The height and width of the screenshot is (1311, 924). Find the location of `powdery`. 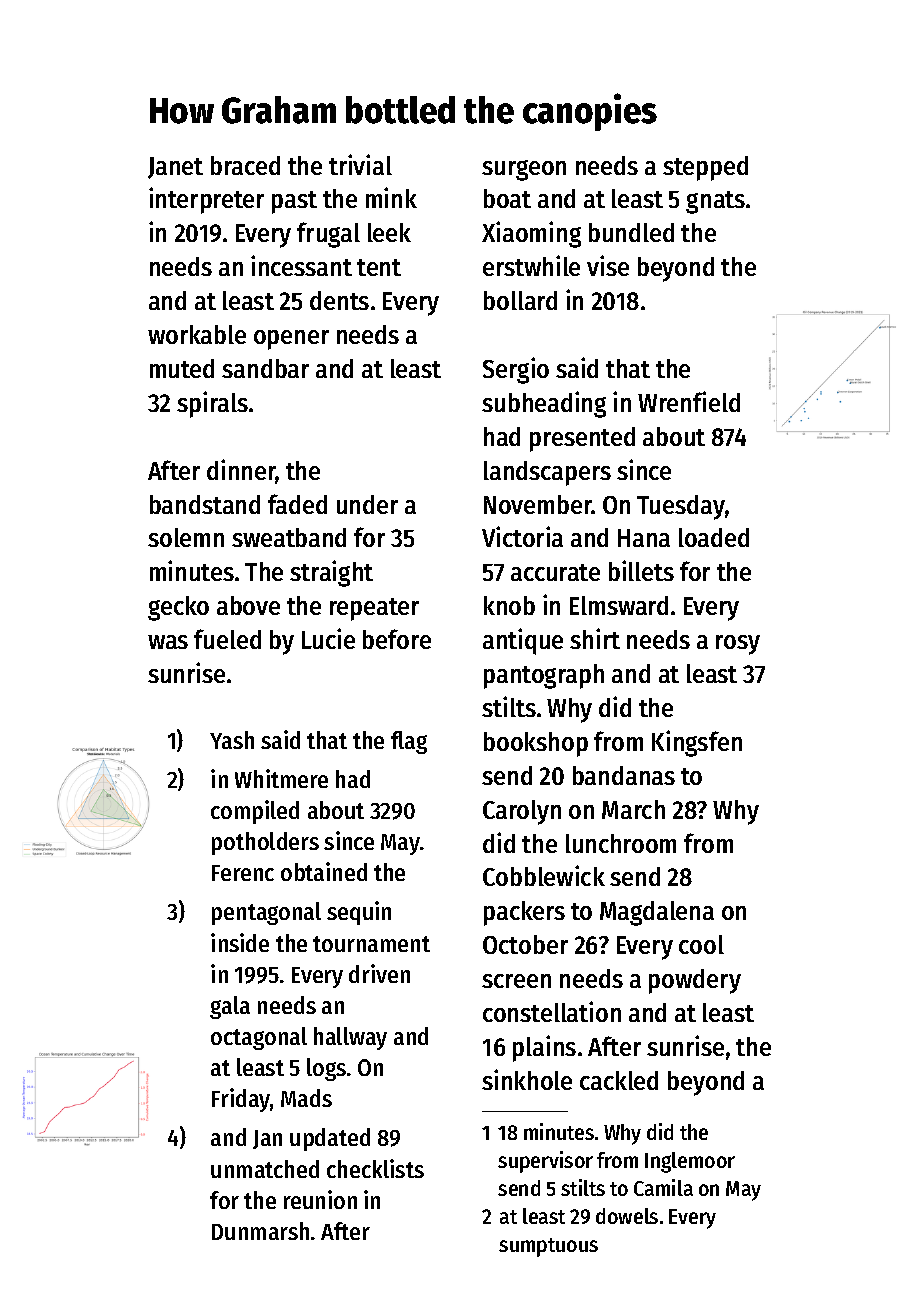

powdery is located at coordinates (695, 981).
